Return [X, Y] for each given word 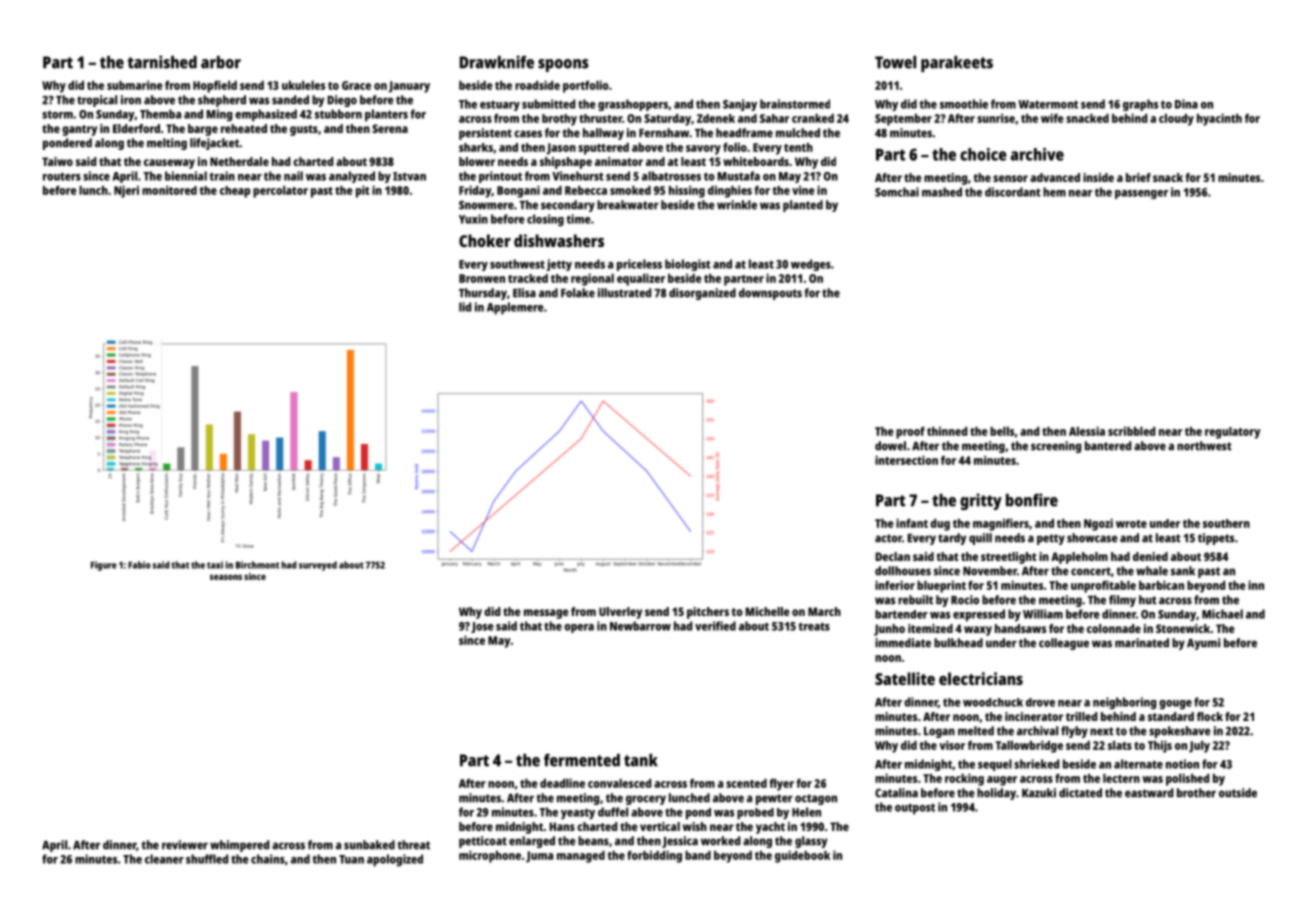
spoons [563, 65]
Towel [895, 62]
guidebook [802, 856]
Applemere [515, 308]
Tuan [351, 859]
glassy [811, 842]
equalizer [641, 279]
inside [1098, 177]
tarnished [162, 62]
